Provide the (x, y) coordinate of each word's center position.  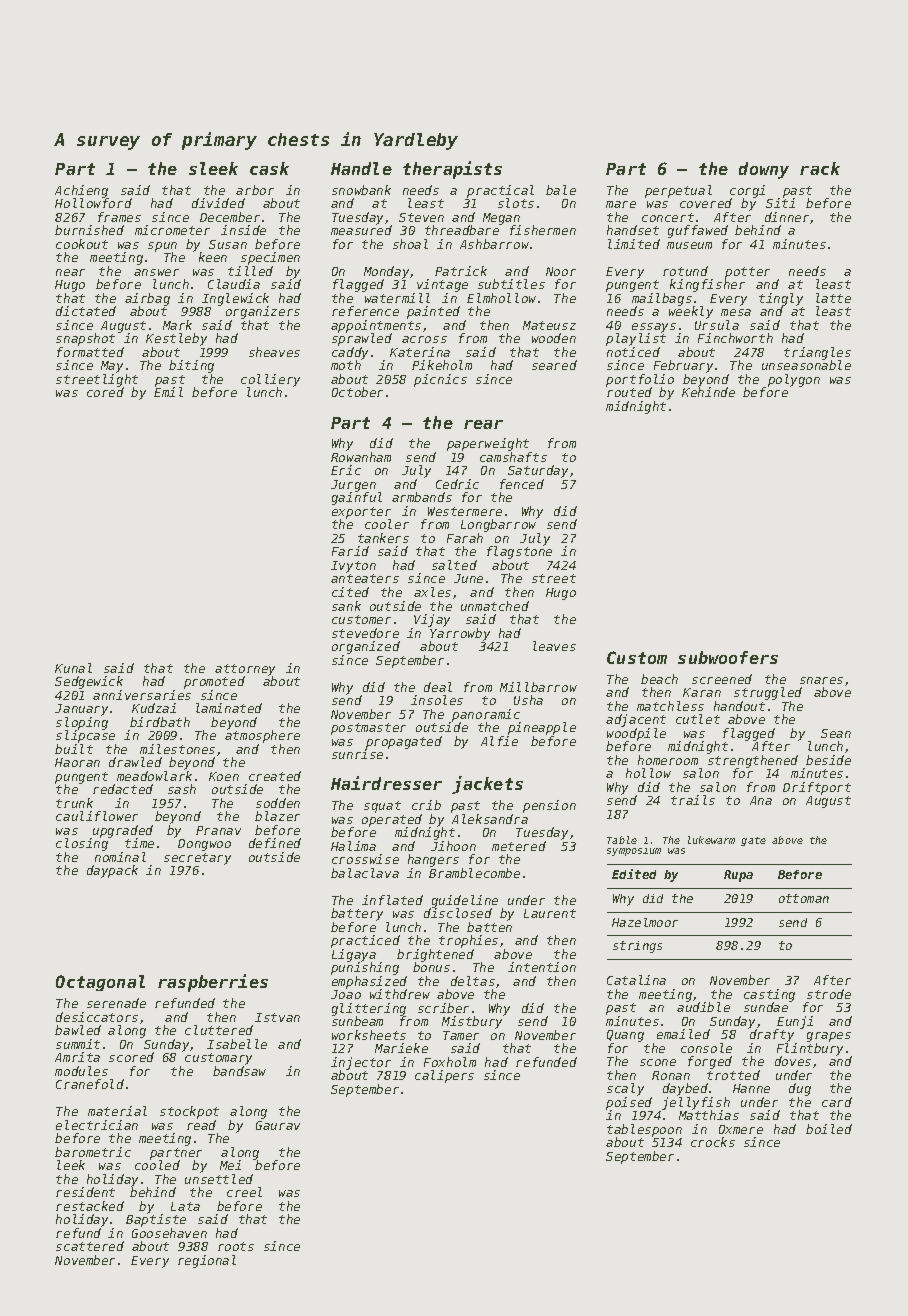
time (139, 843)
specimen (270, 258)
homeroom (668, 760)
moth (346, 365)
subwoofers (728, 657)
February (683, 366)
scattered (90, 1246)
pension (549, 806)
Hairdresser (386, 783)
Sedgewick (89, 682)
